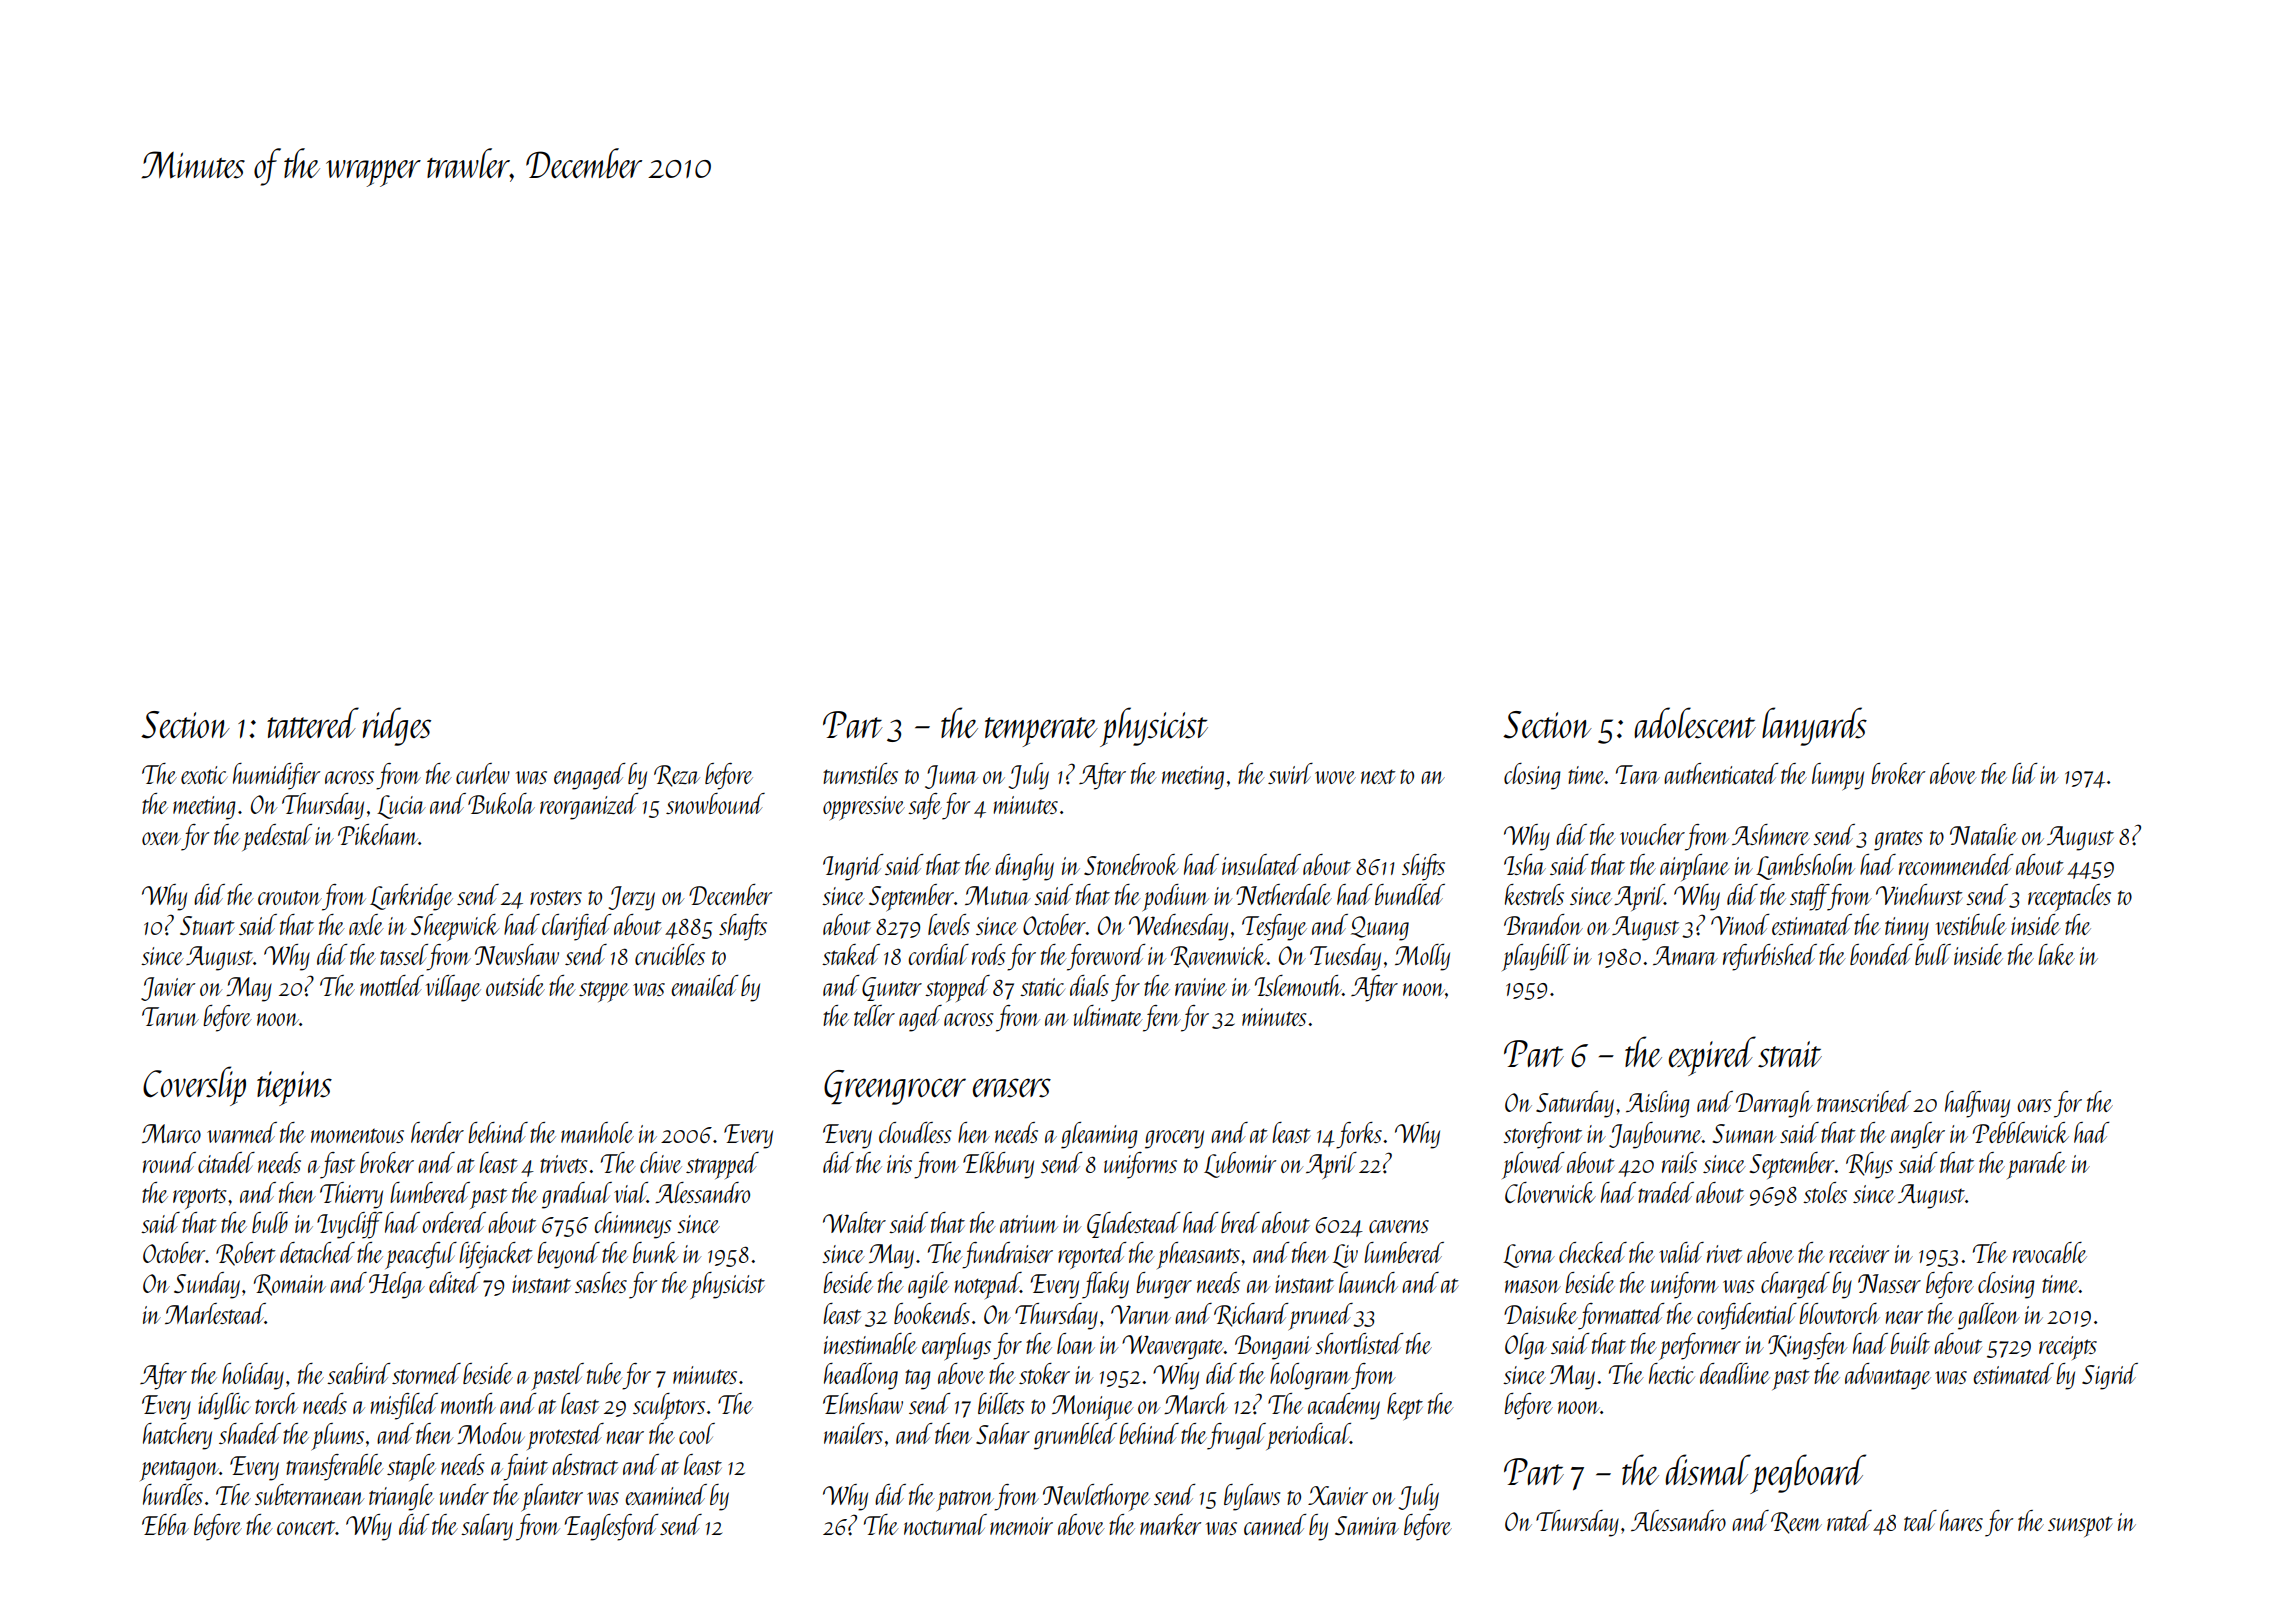 This image has width=2284, height=1615. I want to click on forks, so click(1359, 1135).
